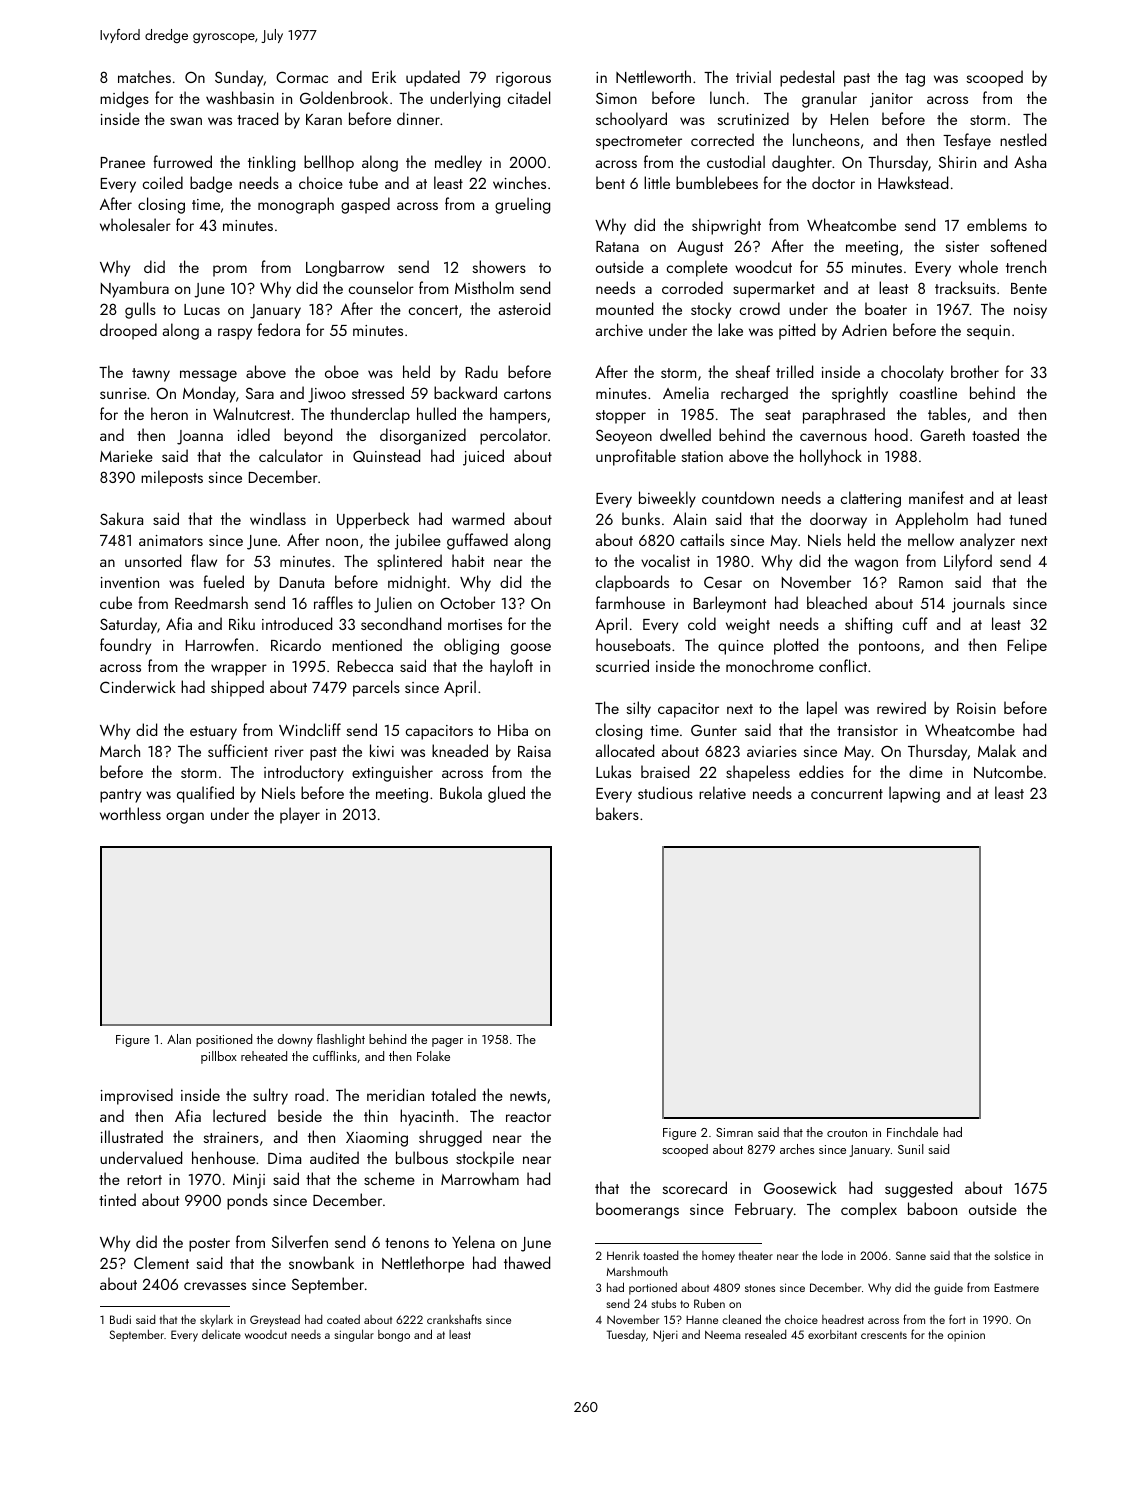  What do you see at coordinates (912, 1132) in the document?
I see `Finchdale` at bounding box center [912, 1132].
